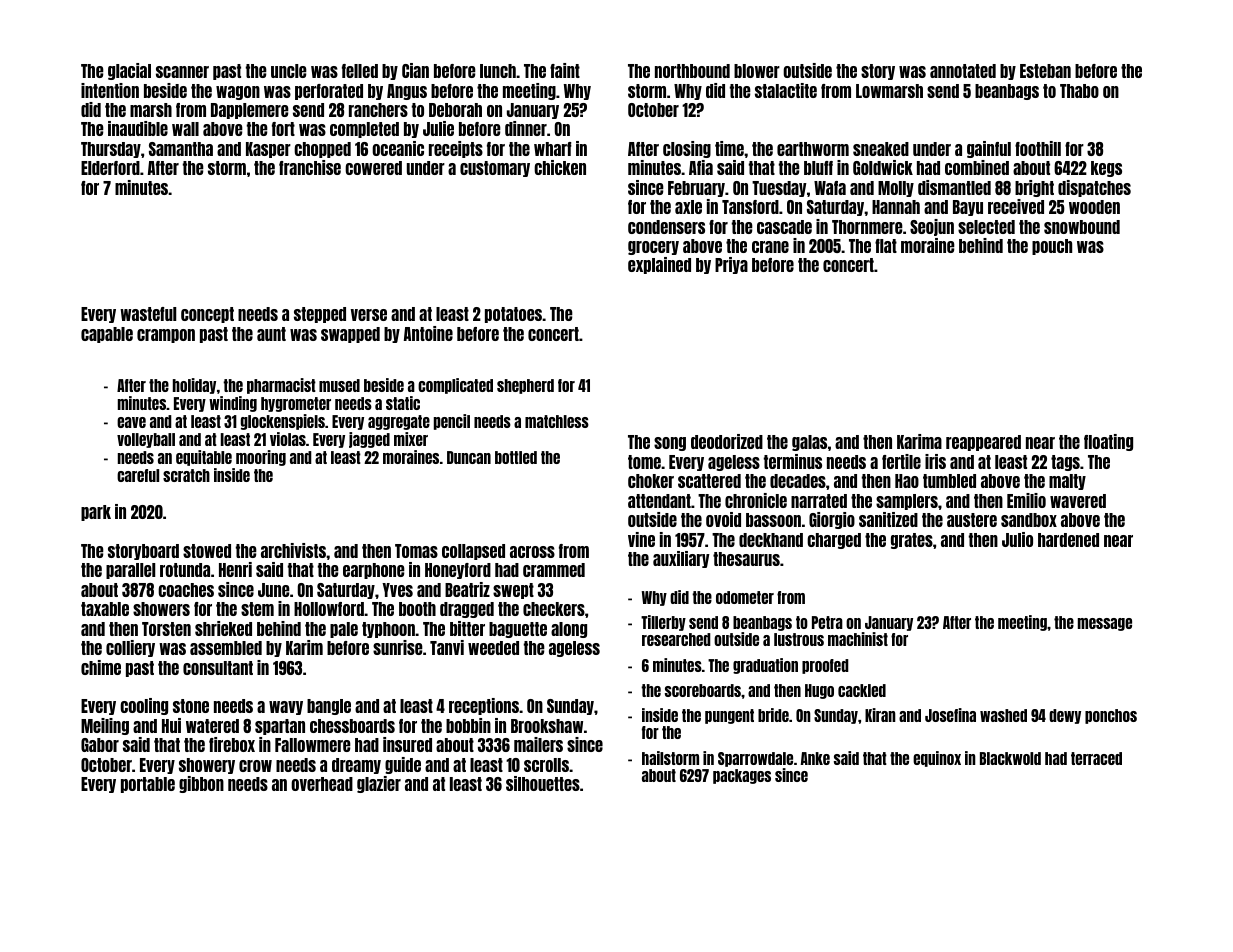 The height and width of the image is (952, 1233). I want to click on across, so click(532, 552).
